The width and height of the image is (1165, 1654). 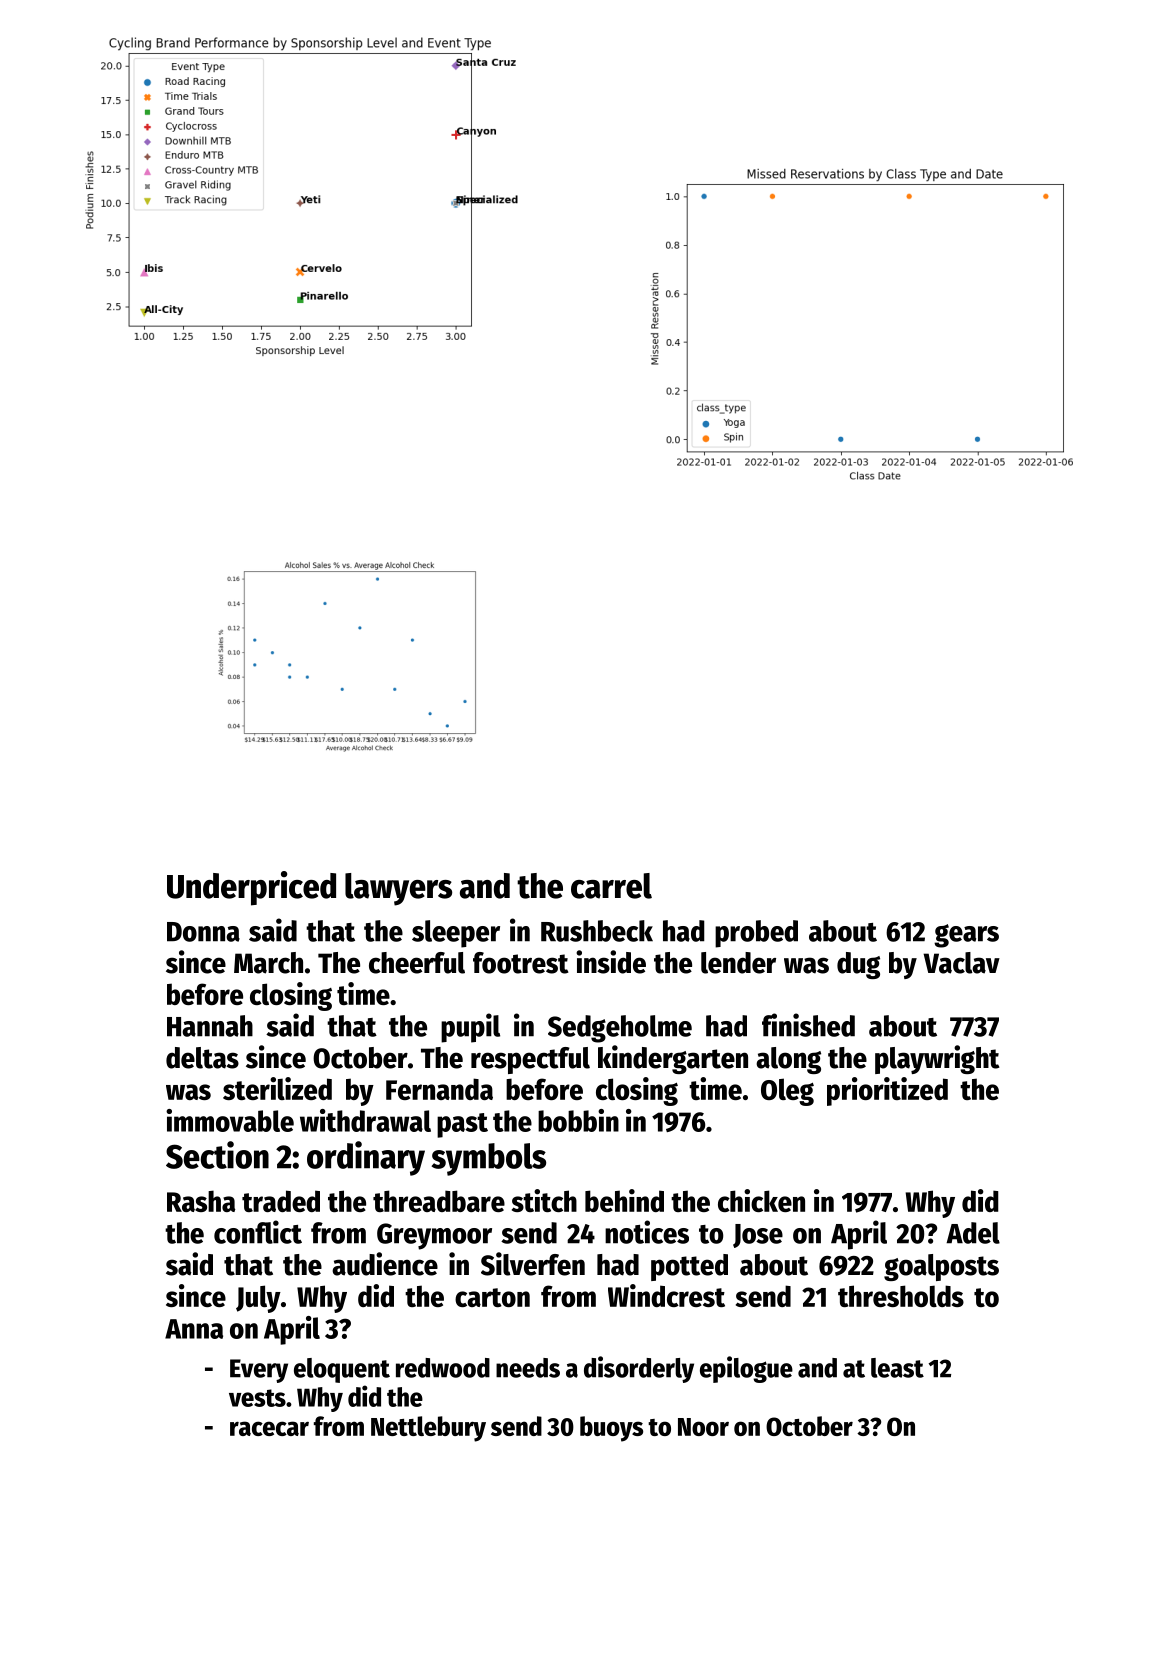 What do you see at coordinates (808, 1025) in the image?
I see `finished` at bounding box center [808, 1025].
